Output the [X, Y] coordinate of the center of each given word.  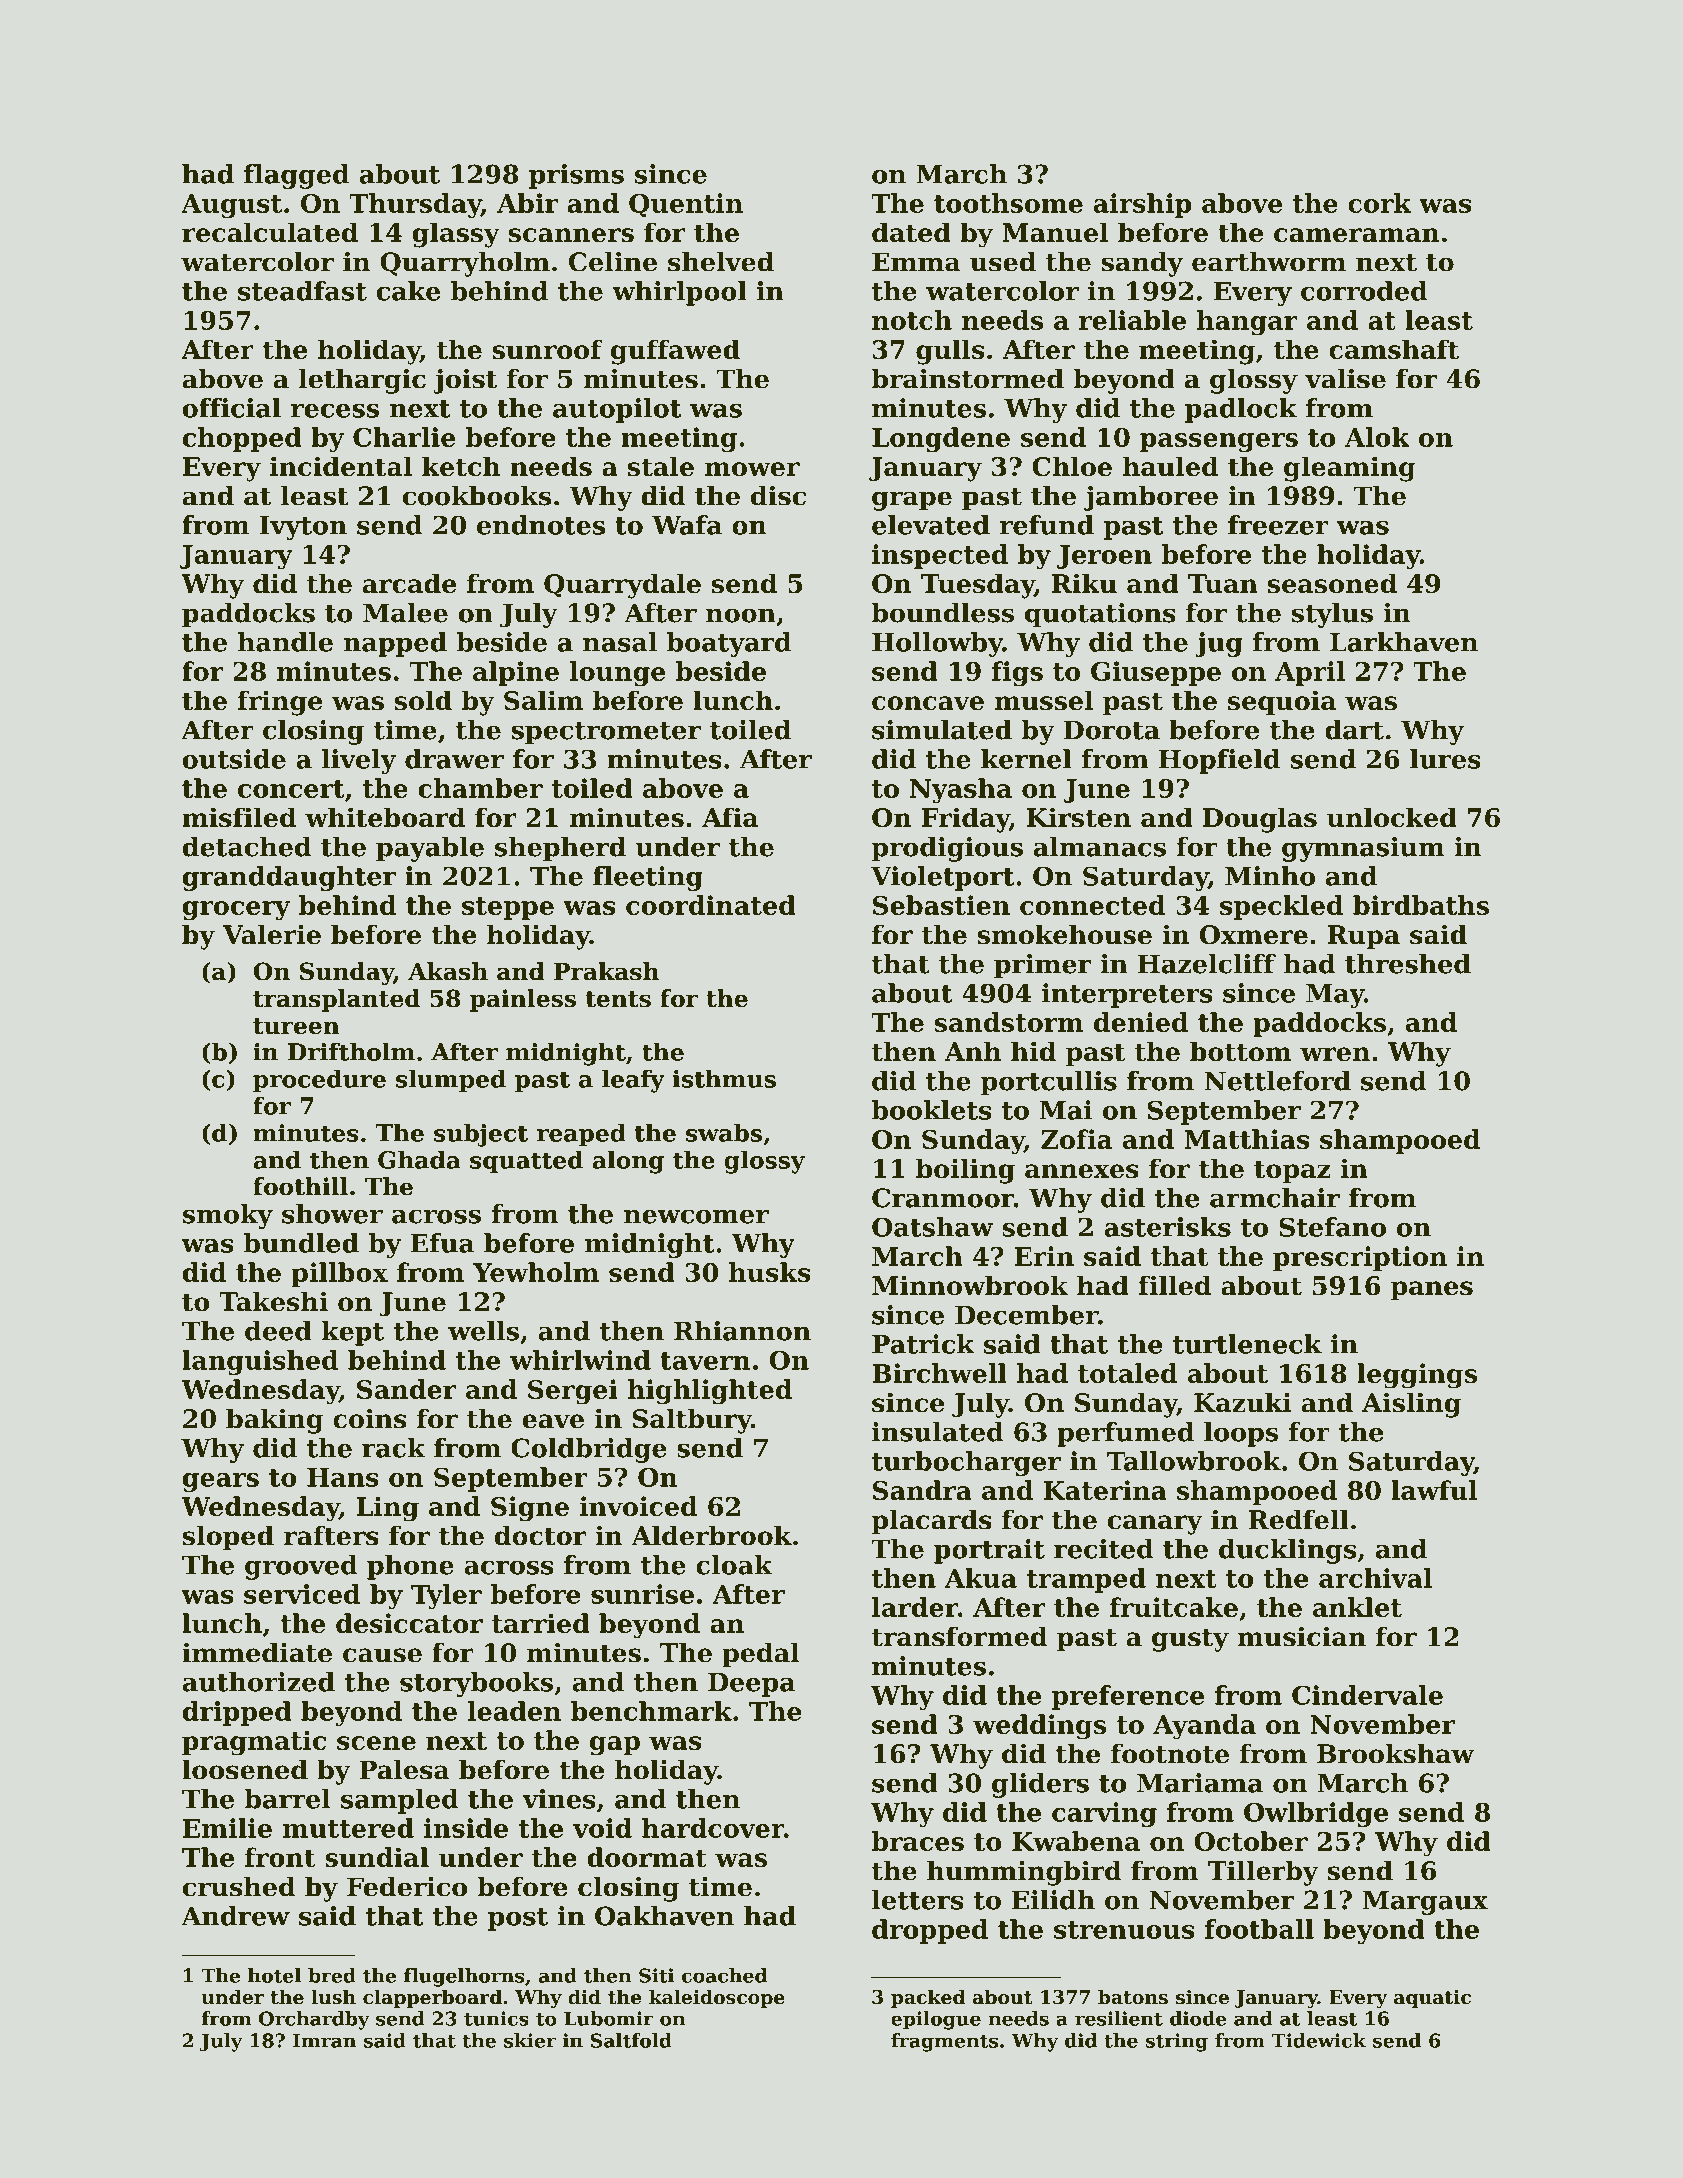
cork [1380, 203]
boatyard [729, 644]
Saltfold [631, 2040]
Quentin [686, 205]
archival [1375, 1578]
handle [285, 642]
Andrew [235, 1916]
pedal [760, 1655]
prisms [576, 176]
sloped [228, 1538]
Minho [1270, 876]
